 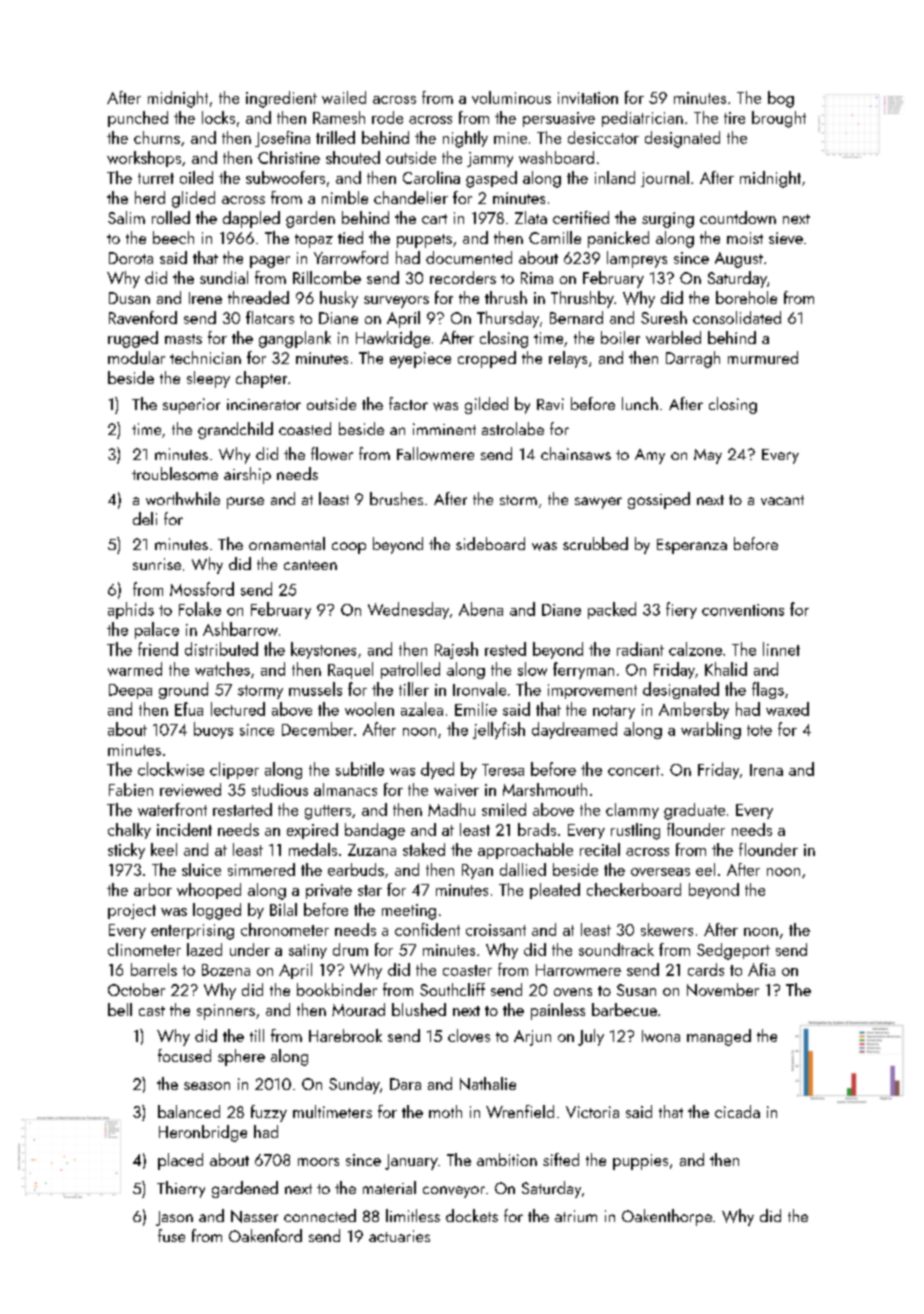 I want to click on nightly, so click(x=465, y=139).
